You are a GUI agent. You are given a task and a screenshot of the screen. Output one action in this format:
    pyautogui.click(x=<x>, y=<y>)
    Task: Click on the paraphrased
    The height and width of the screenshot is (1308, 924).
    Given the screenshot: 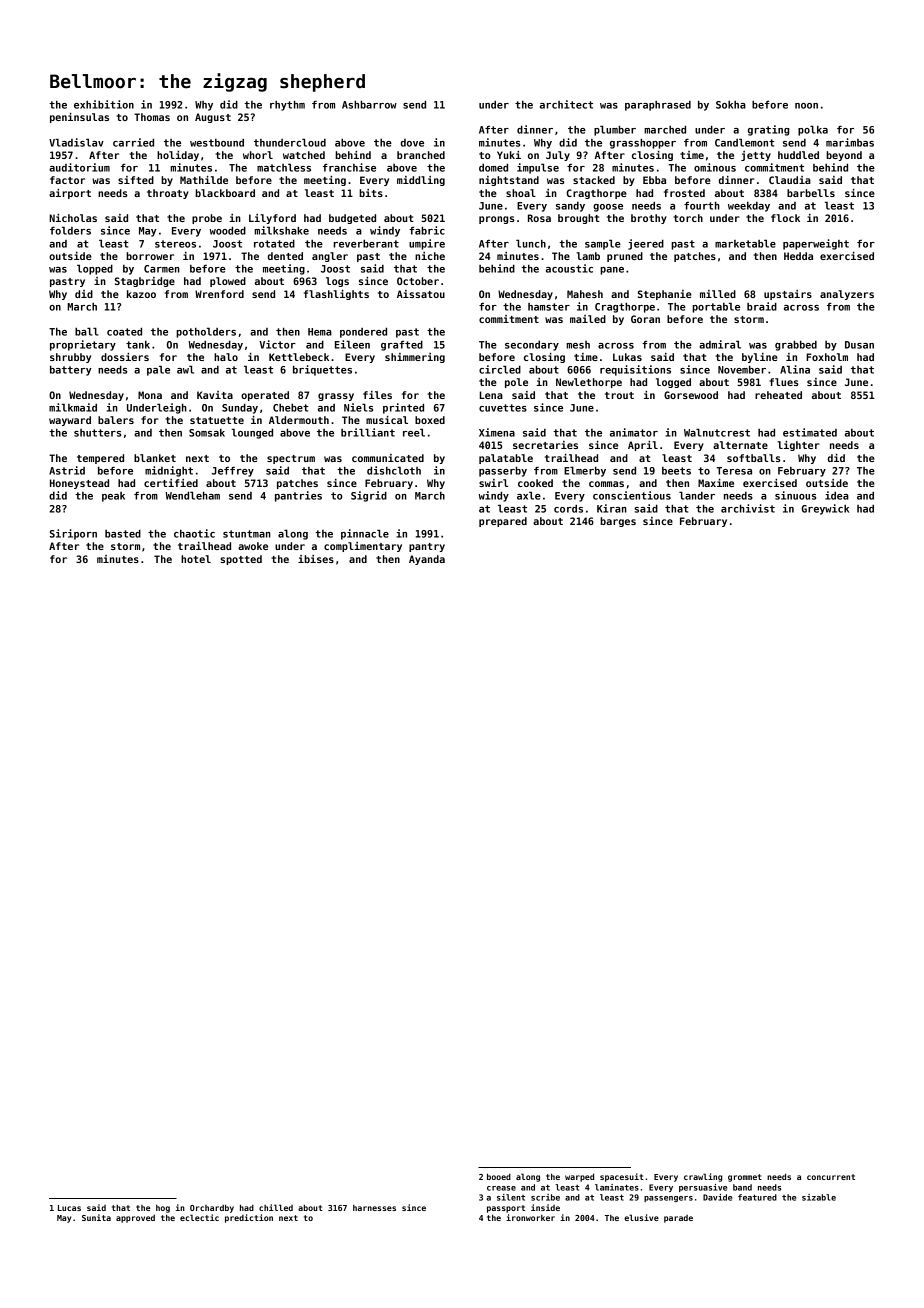 What is the action you would take?
    pyautogui.click(x=658, y=106)
